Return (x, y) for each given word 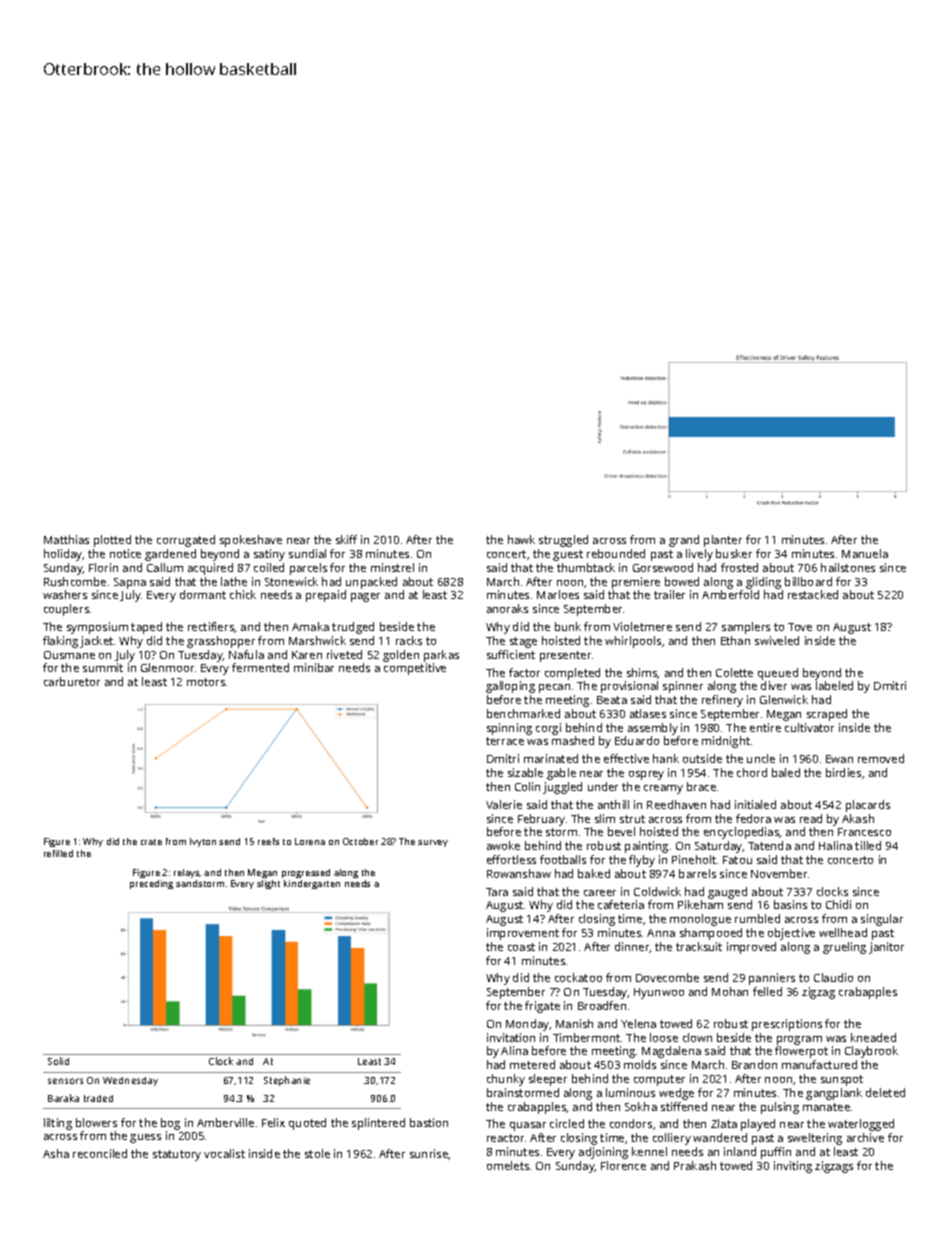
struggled (563, 541)
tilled (868, 845)
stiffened (684, 1106)
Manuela (865, 553)
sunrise (429, 1154)
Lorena (310, 841)
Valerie (504, 804)
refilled (58, 853)
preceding (151, 884)
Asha (56, 1153)
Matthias (66, 539)
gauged (727, 893)
